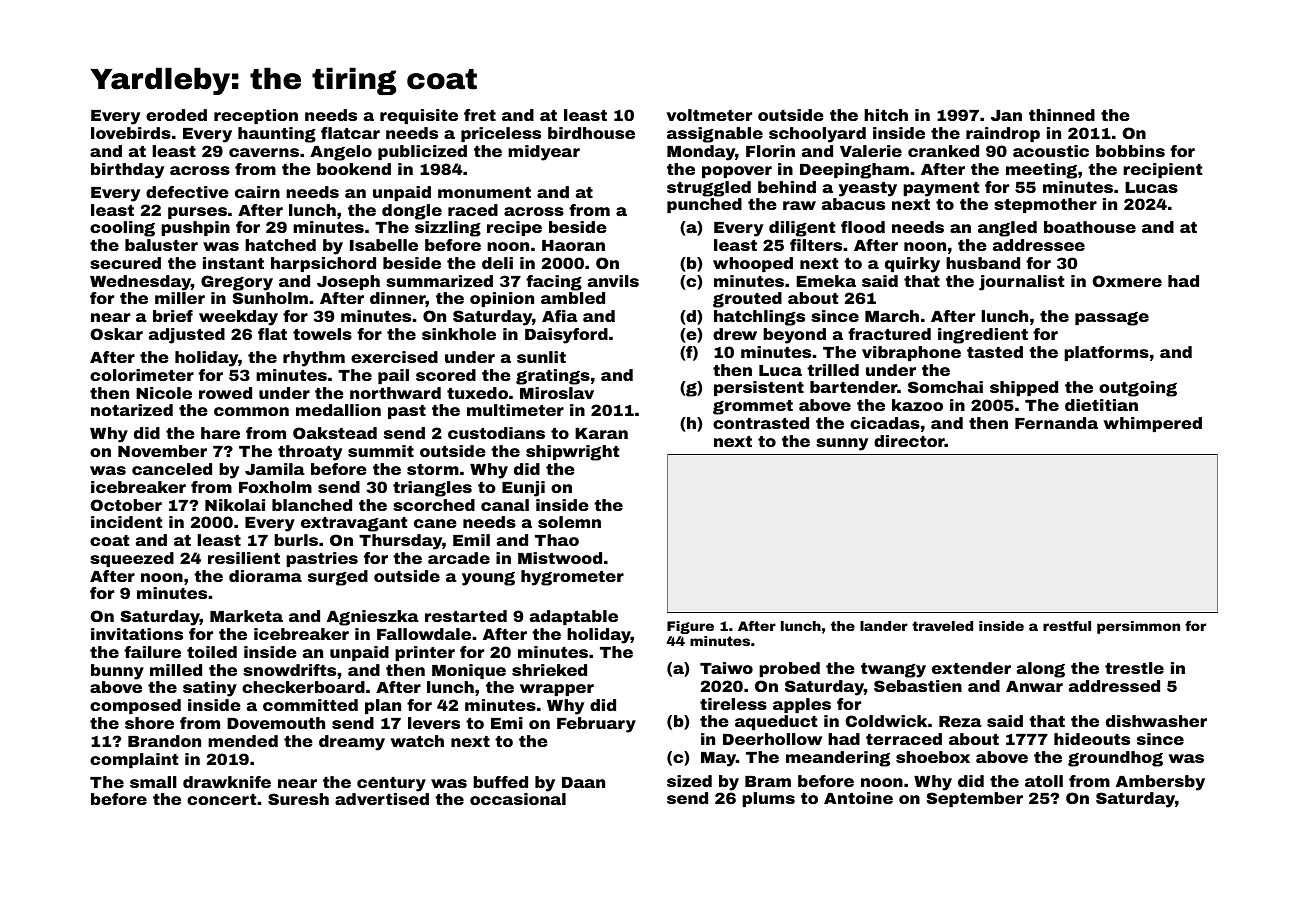  I want to click on acoustic, so click(1051, 151).
